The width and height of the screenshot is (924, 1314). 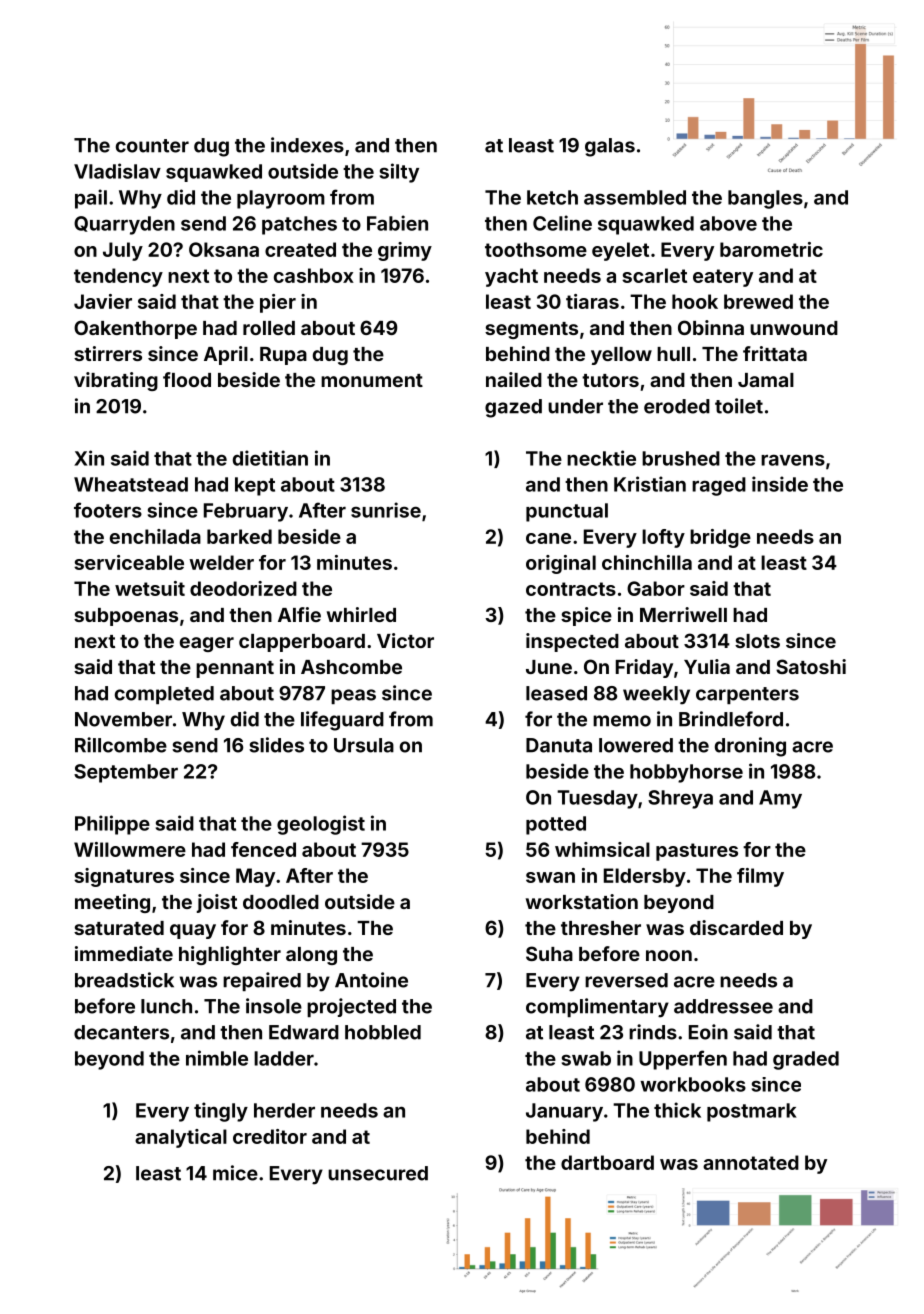 I want to click on tutors, so click(x=610, y=380).
